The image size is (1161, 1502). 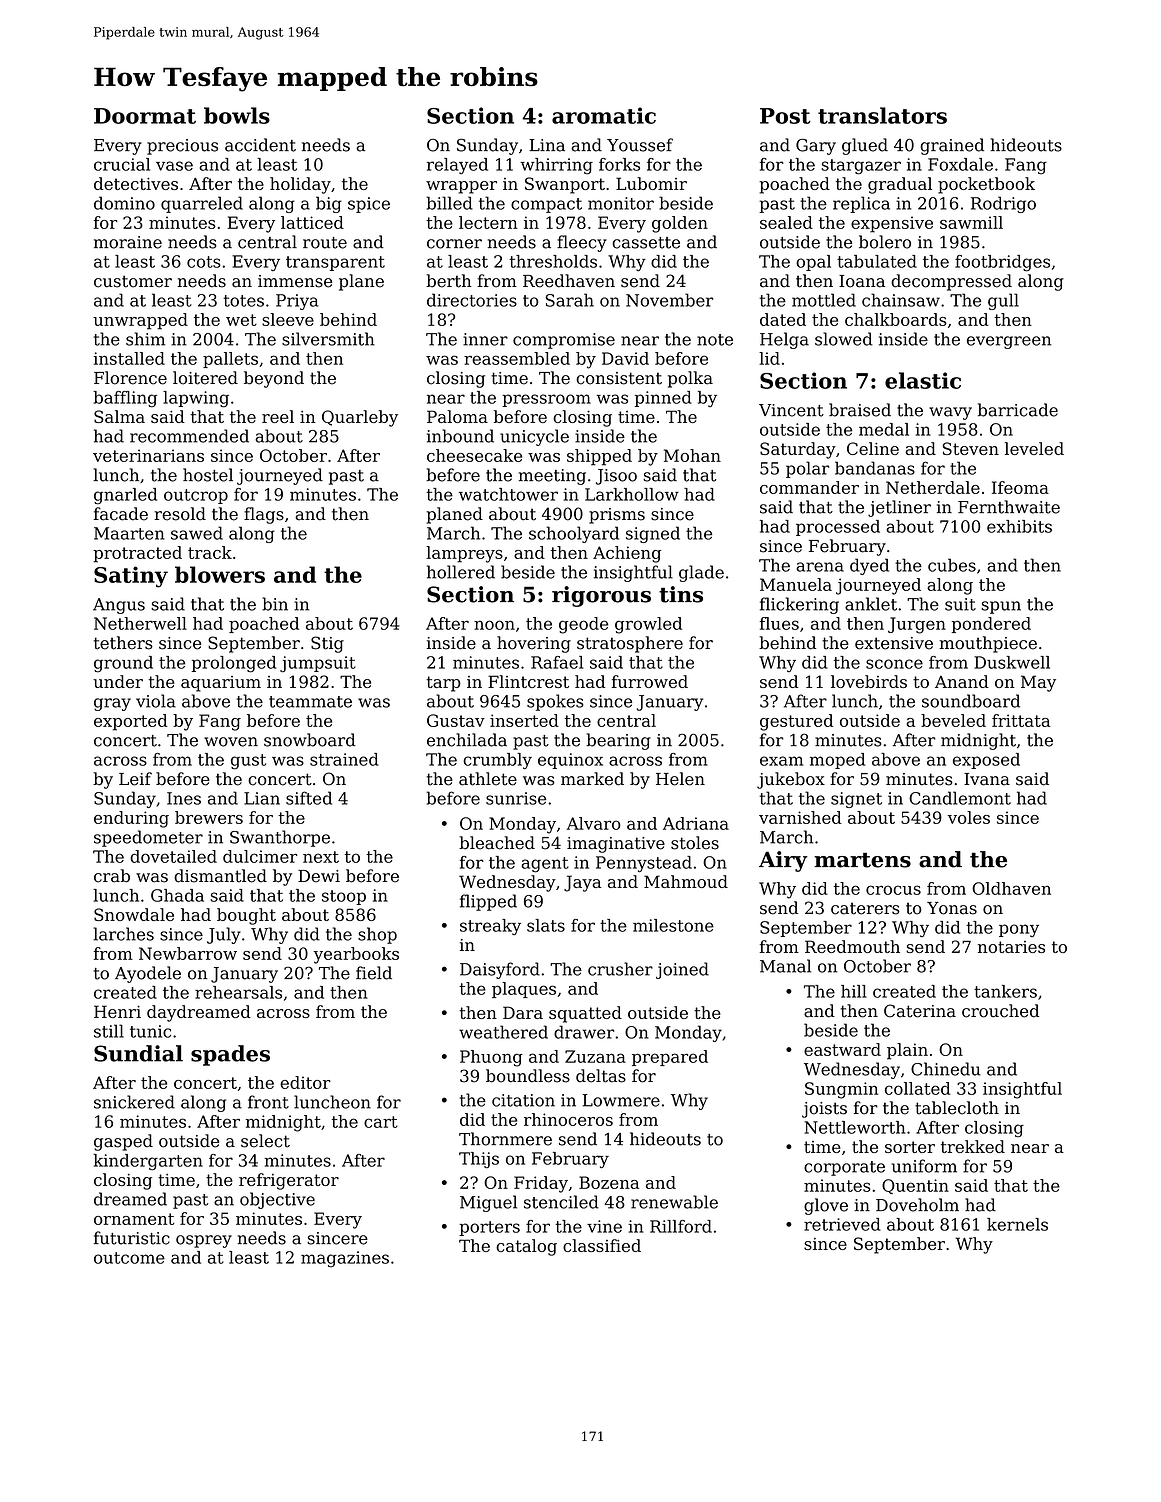 What do you see at coordinates (449, 281) in the image?
I see `berth` at bounding box center [449, 281].
